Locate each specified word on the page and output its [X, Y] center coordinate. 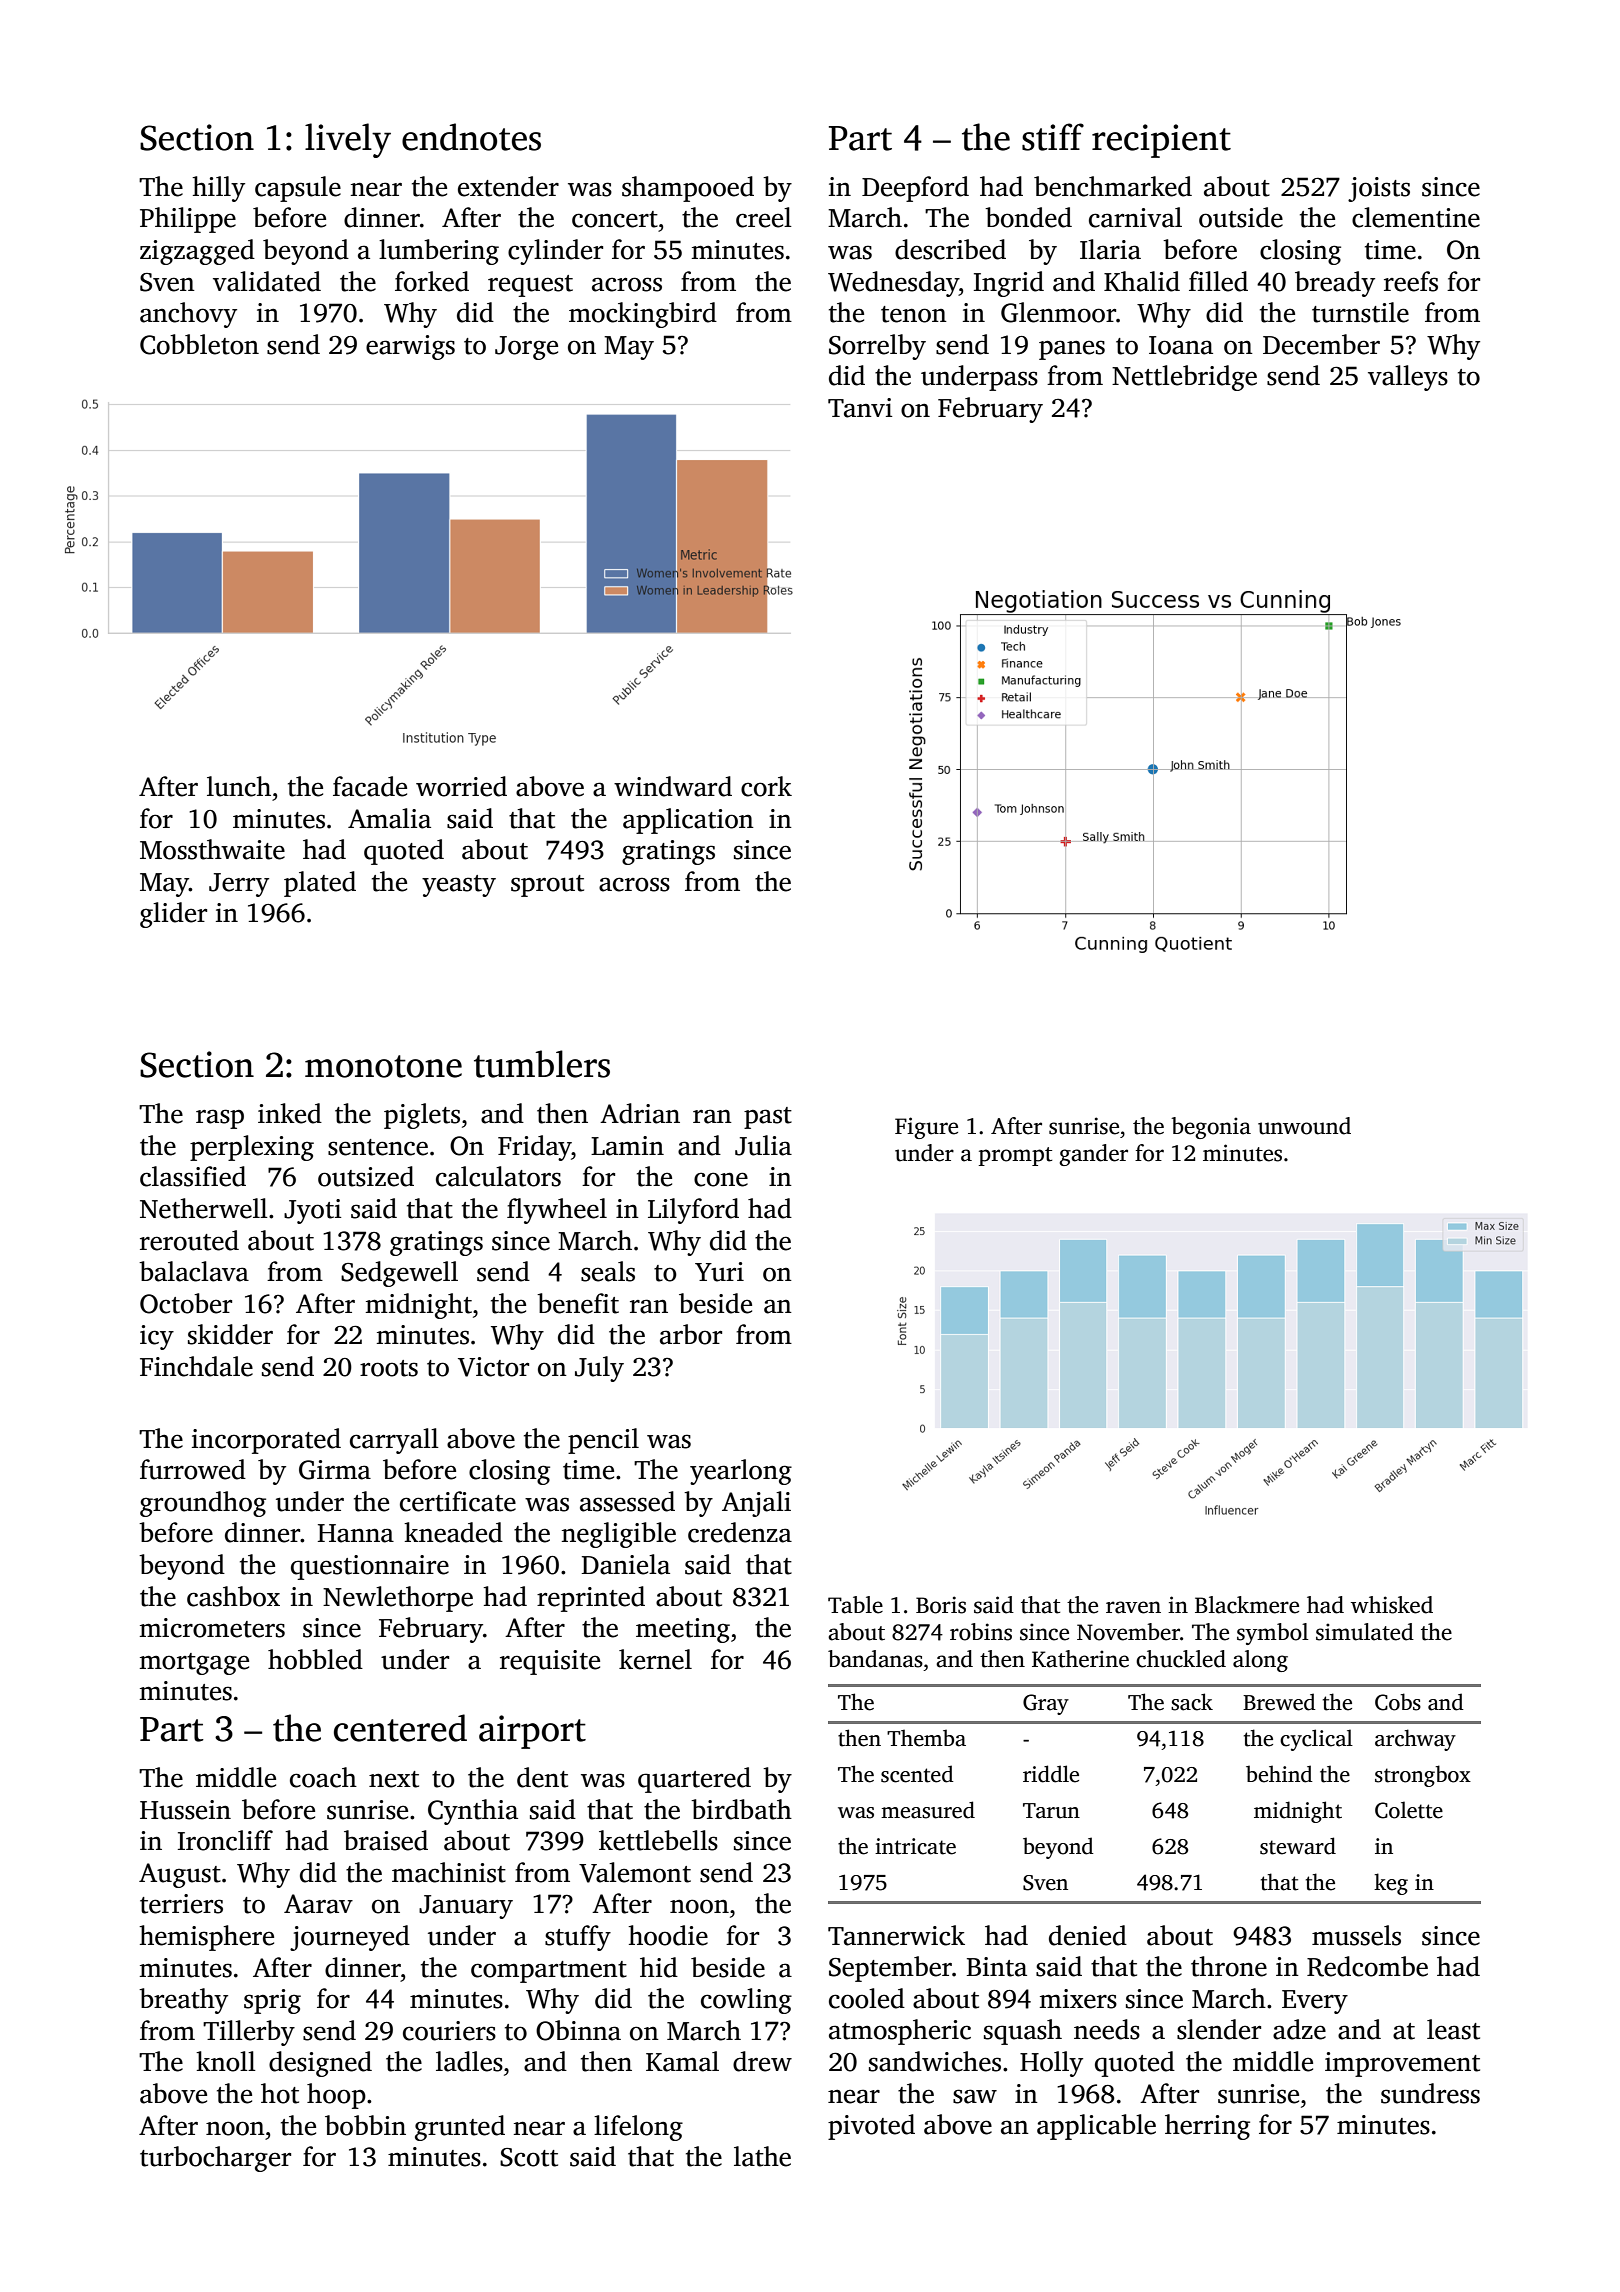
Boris [941, 1605]
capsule [298, 189]
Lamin [627, 1146]
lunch [239, 786]
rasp [220, 1119]
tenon [914, 314]
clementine [1416, 217]
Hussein [185, 1810]
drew [762, 2061]
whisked [1392, 1605]
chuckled [1181, 1659]
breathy [183, 2001]
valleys [1408, 378]
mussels [1356, 1935]
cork [766, 786]
